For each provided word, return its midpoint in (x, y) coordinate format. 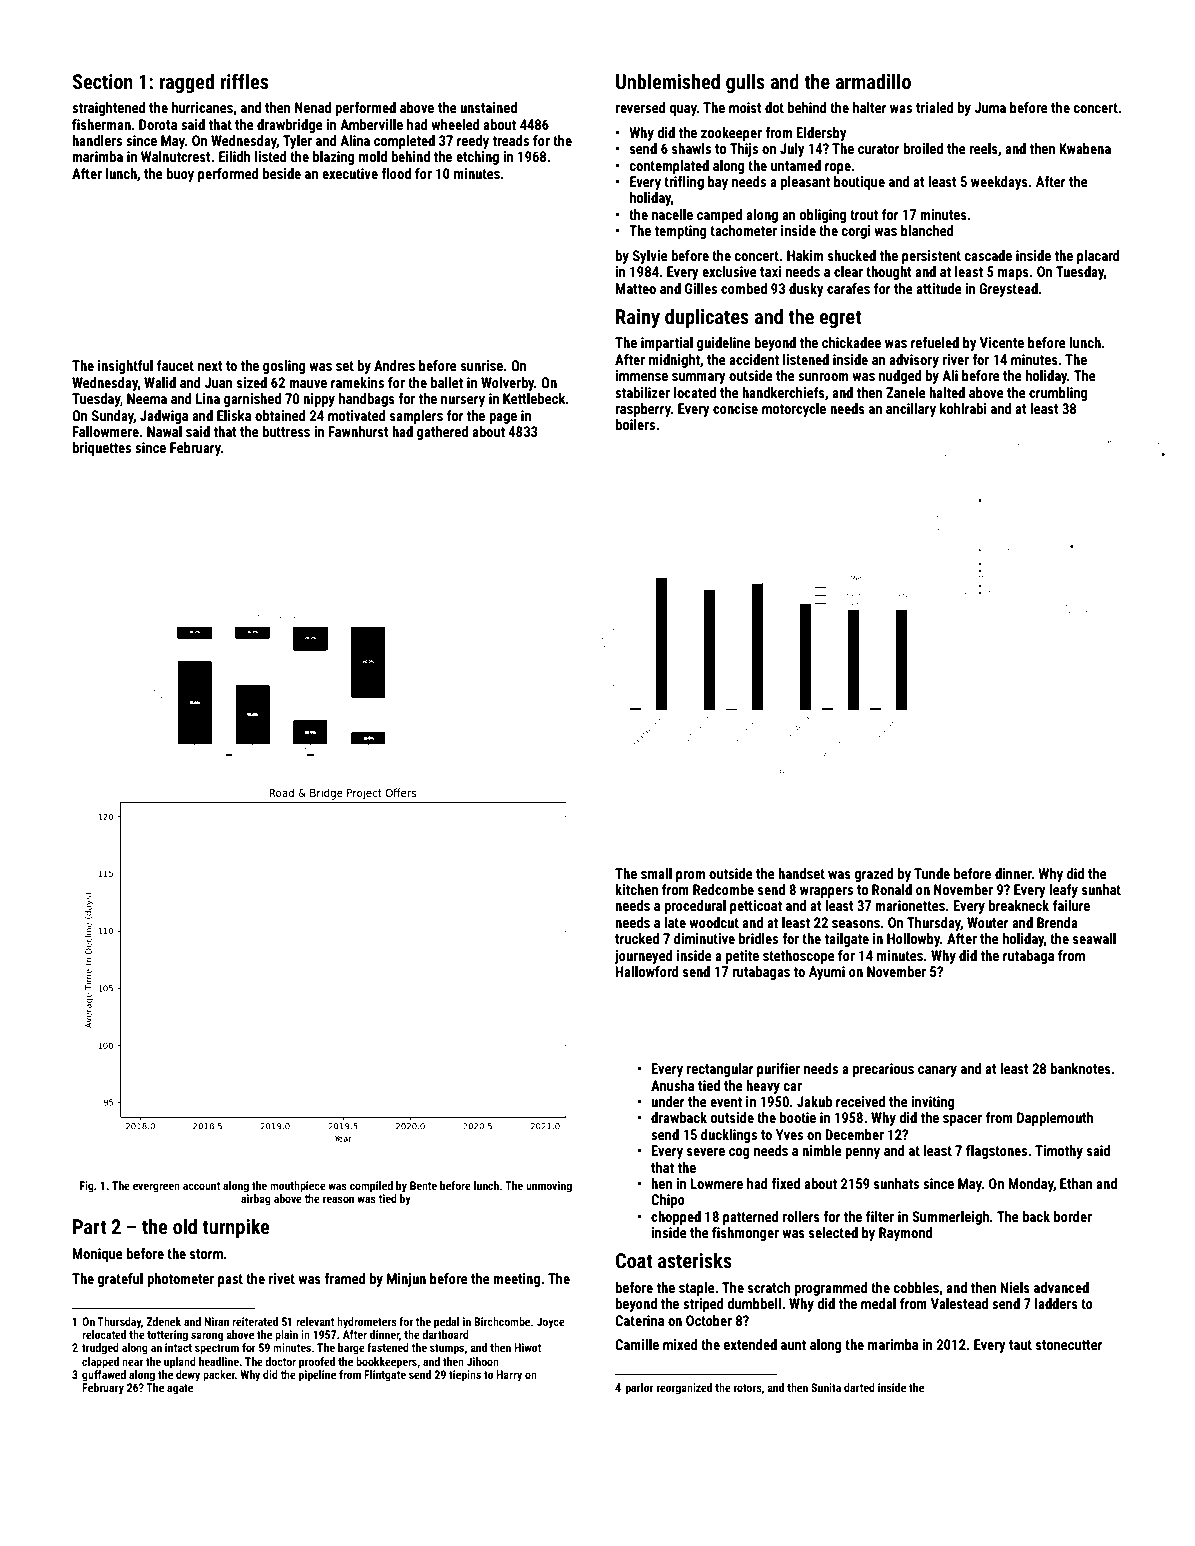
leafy (1063, 891)
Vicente (1002, 342)
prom (690, 876)
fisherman (101, 124)
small (656, 873)
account (201, 1186)
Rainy (638, 318)
